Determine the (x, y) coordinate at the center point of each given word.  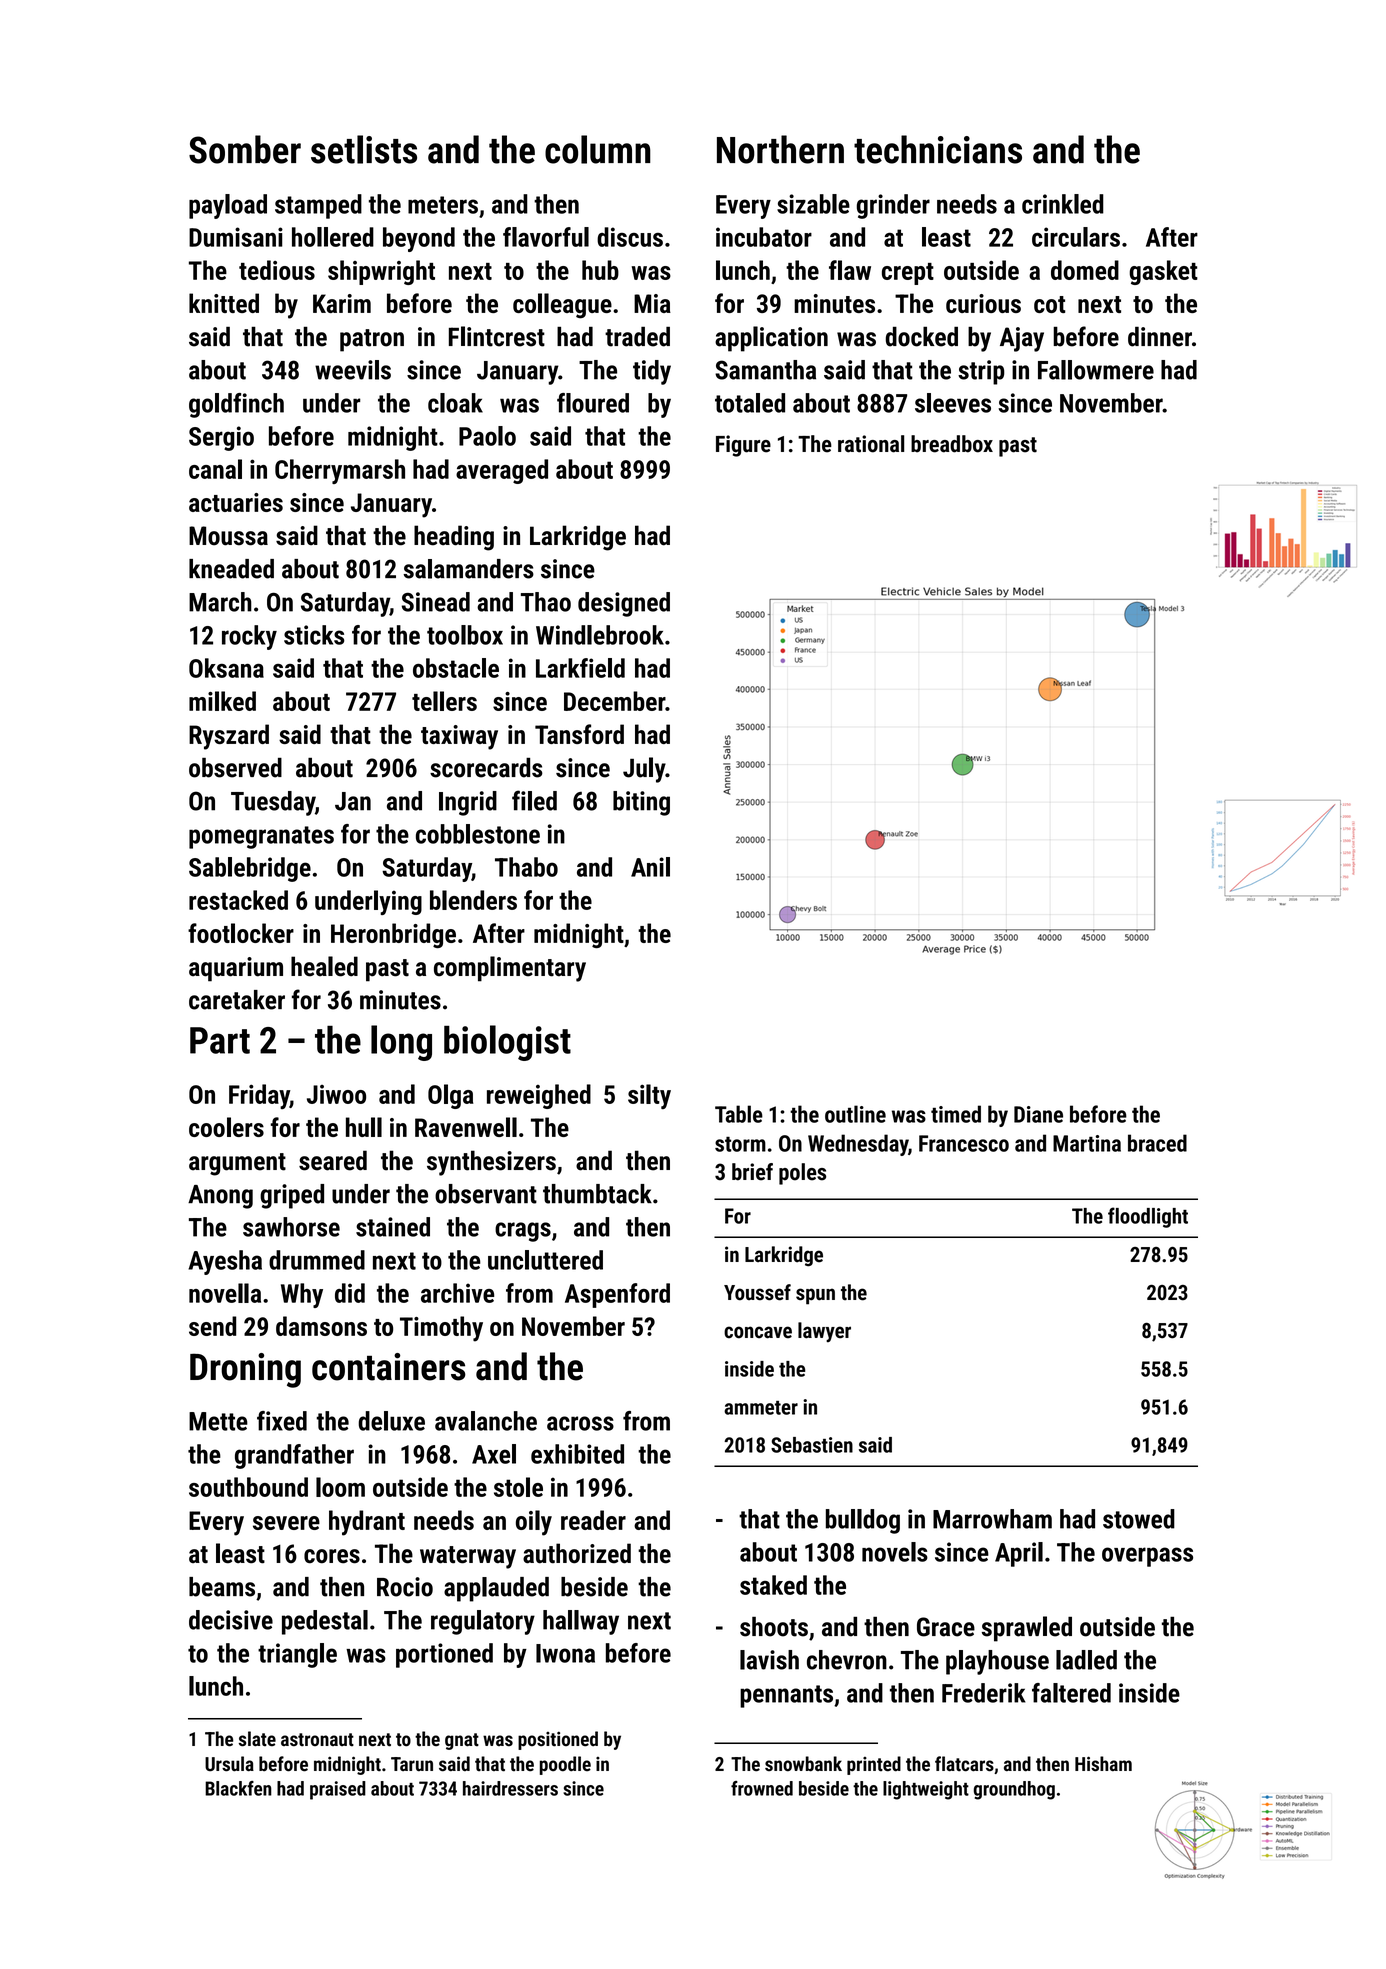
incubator (764, 237)
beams (222, 1587)
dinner (1160, 337)
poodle (565, 1765)
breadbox (952, 444)
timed (956, 1114)
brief (752, 1172)
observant (486, 1194)
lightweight (926, 1790)
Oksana (226, 668)
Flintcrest (497, 336)
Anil (650, 867)
